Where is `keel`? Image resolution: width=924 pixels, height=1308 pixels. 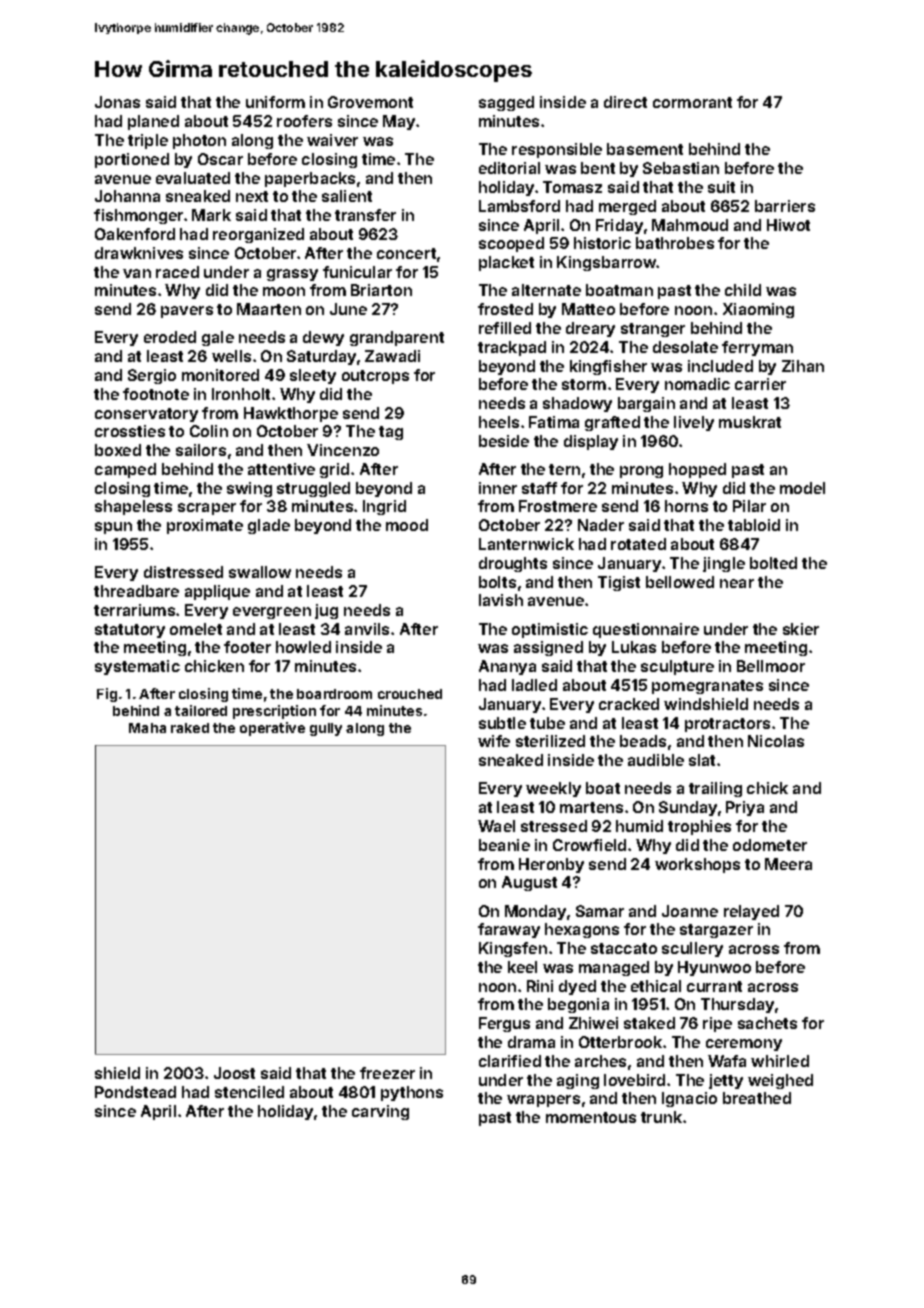 keel is located at coordinates (522, 967).
